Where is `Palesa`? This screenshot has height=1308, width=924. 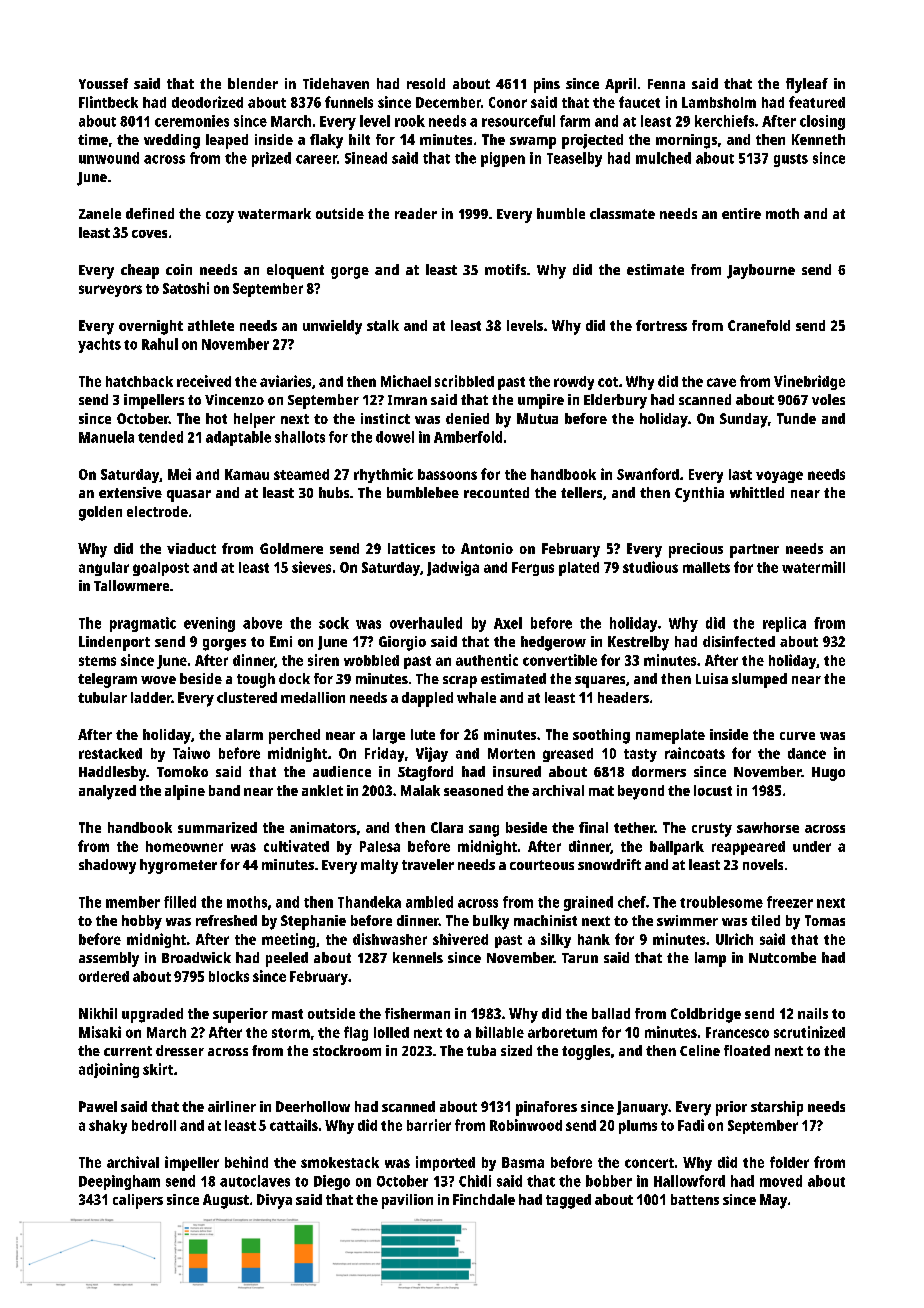
Palesa is located at coordinates (380, 846).
